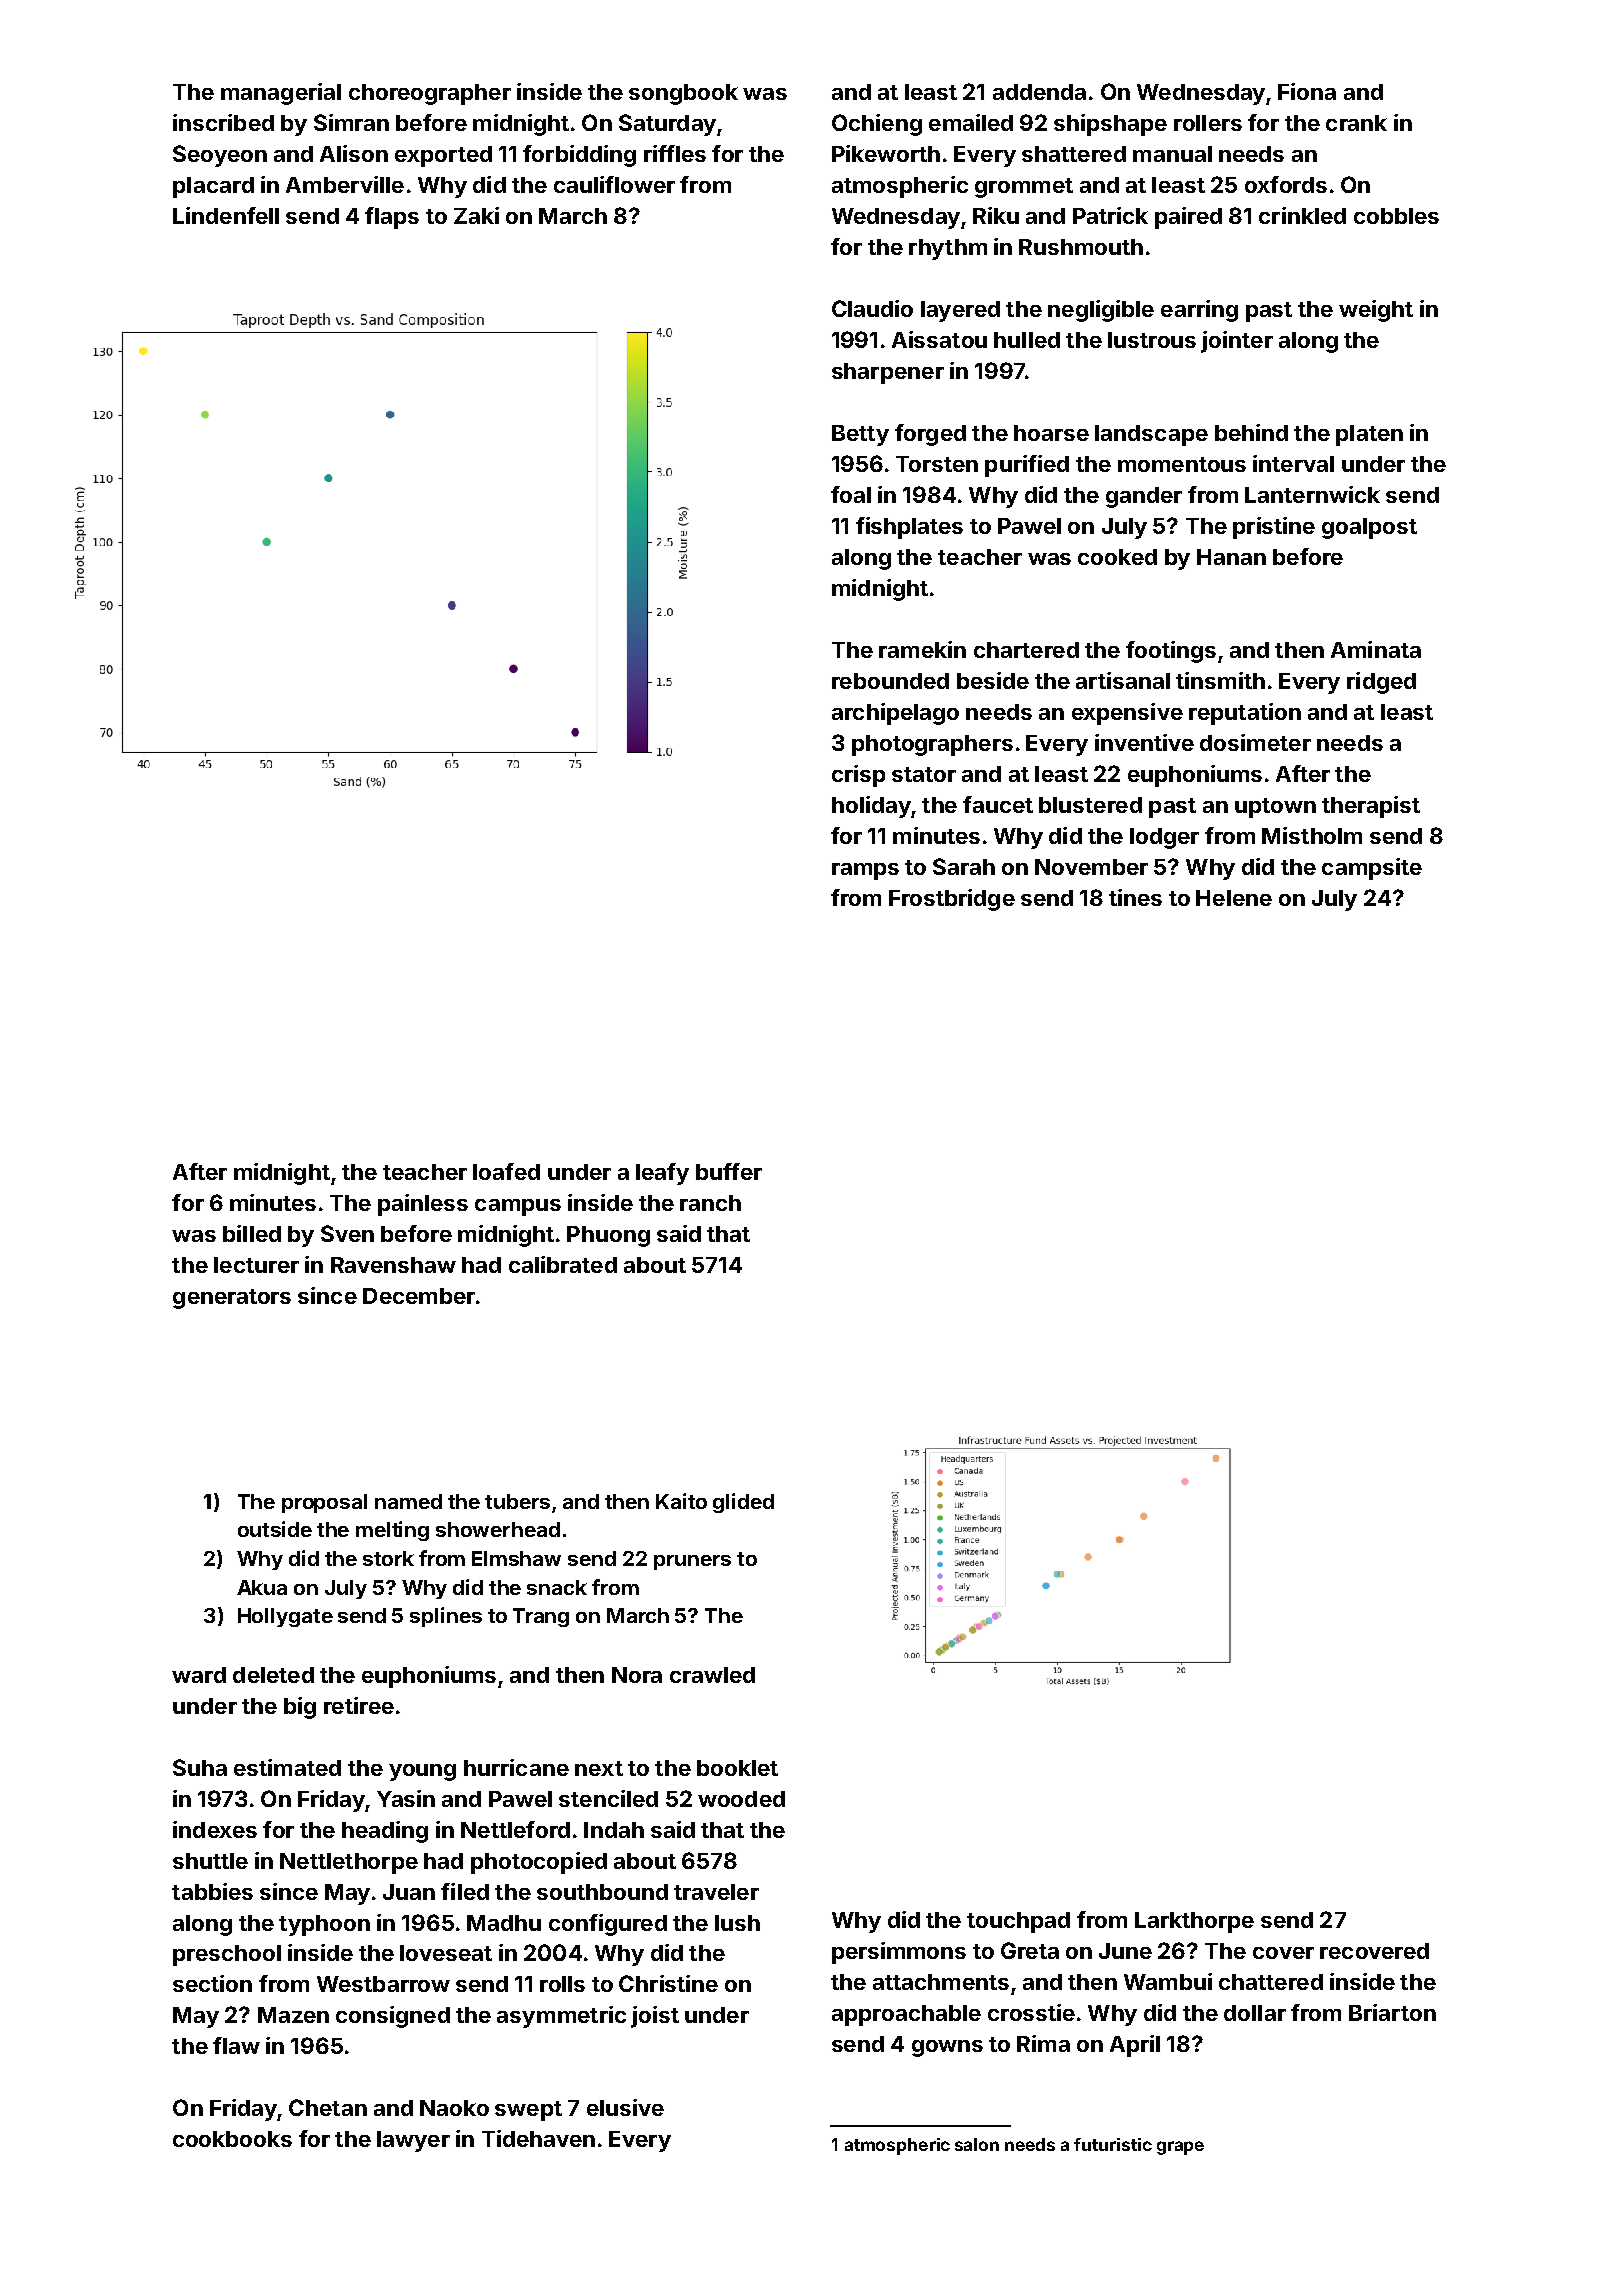  I want to click on Suha, so click(200, 1767).
